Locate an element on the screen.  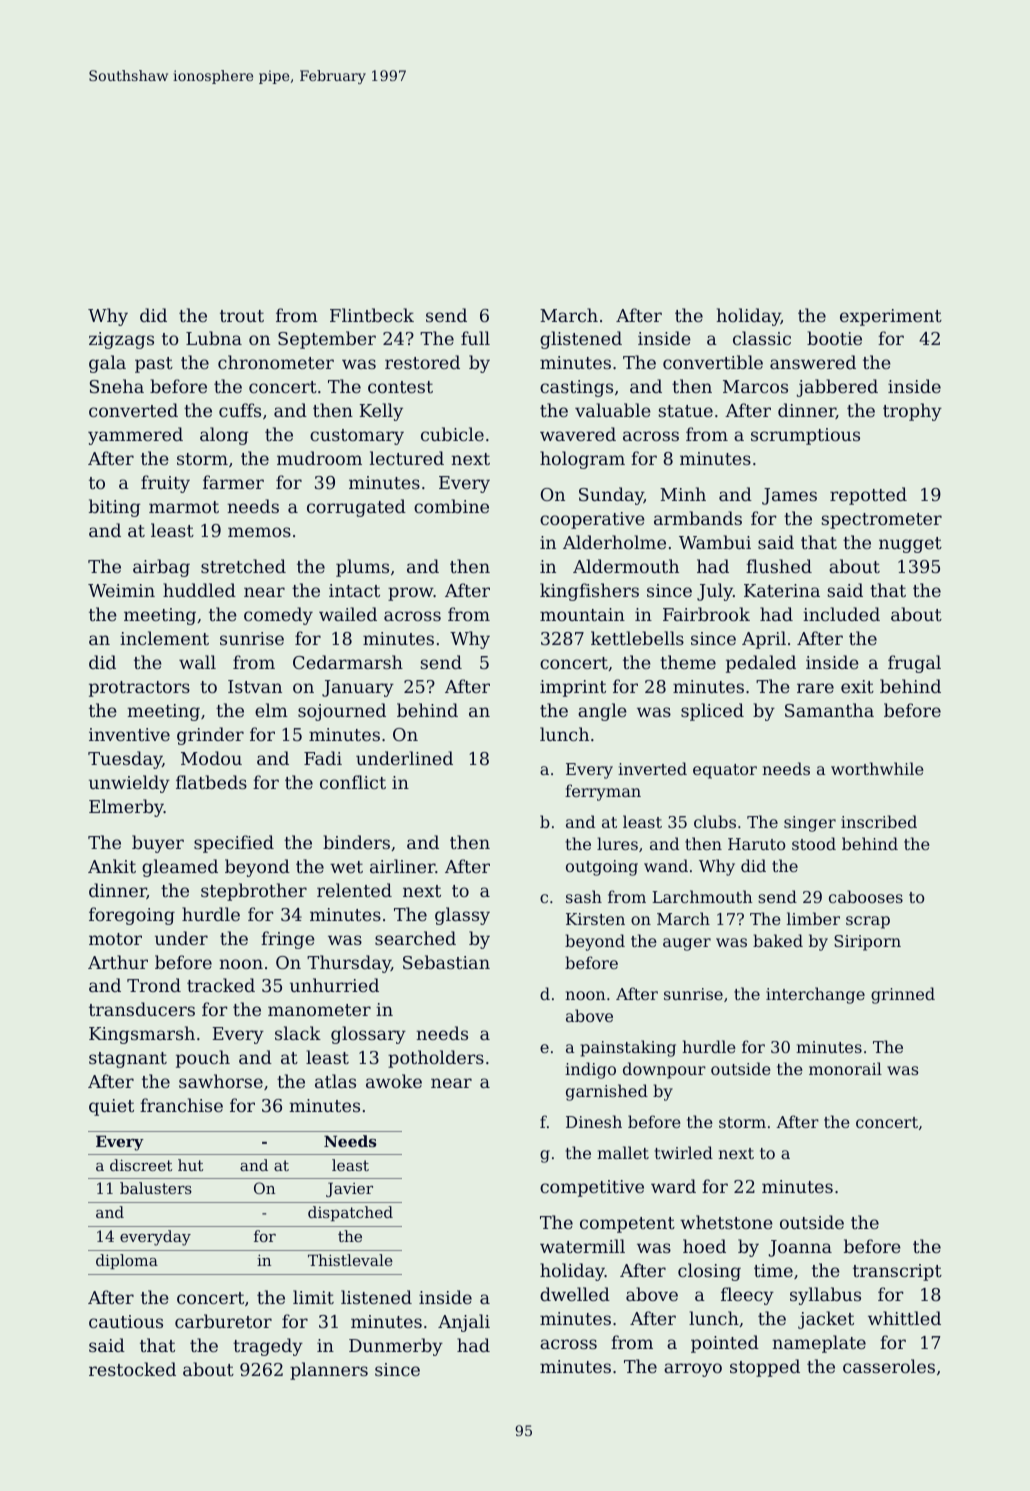
Anjali is located at coordinates (464, 1323).
